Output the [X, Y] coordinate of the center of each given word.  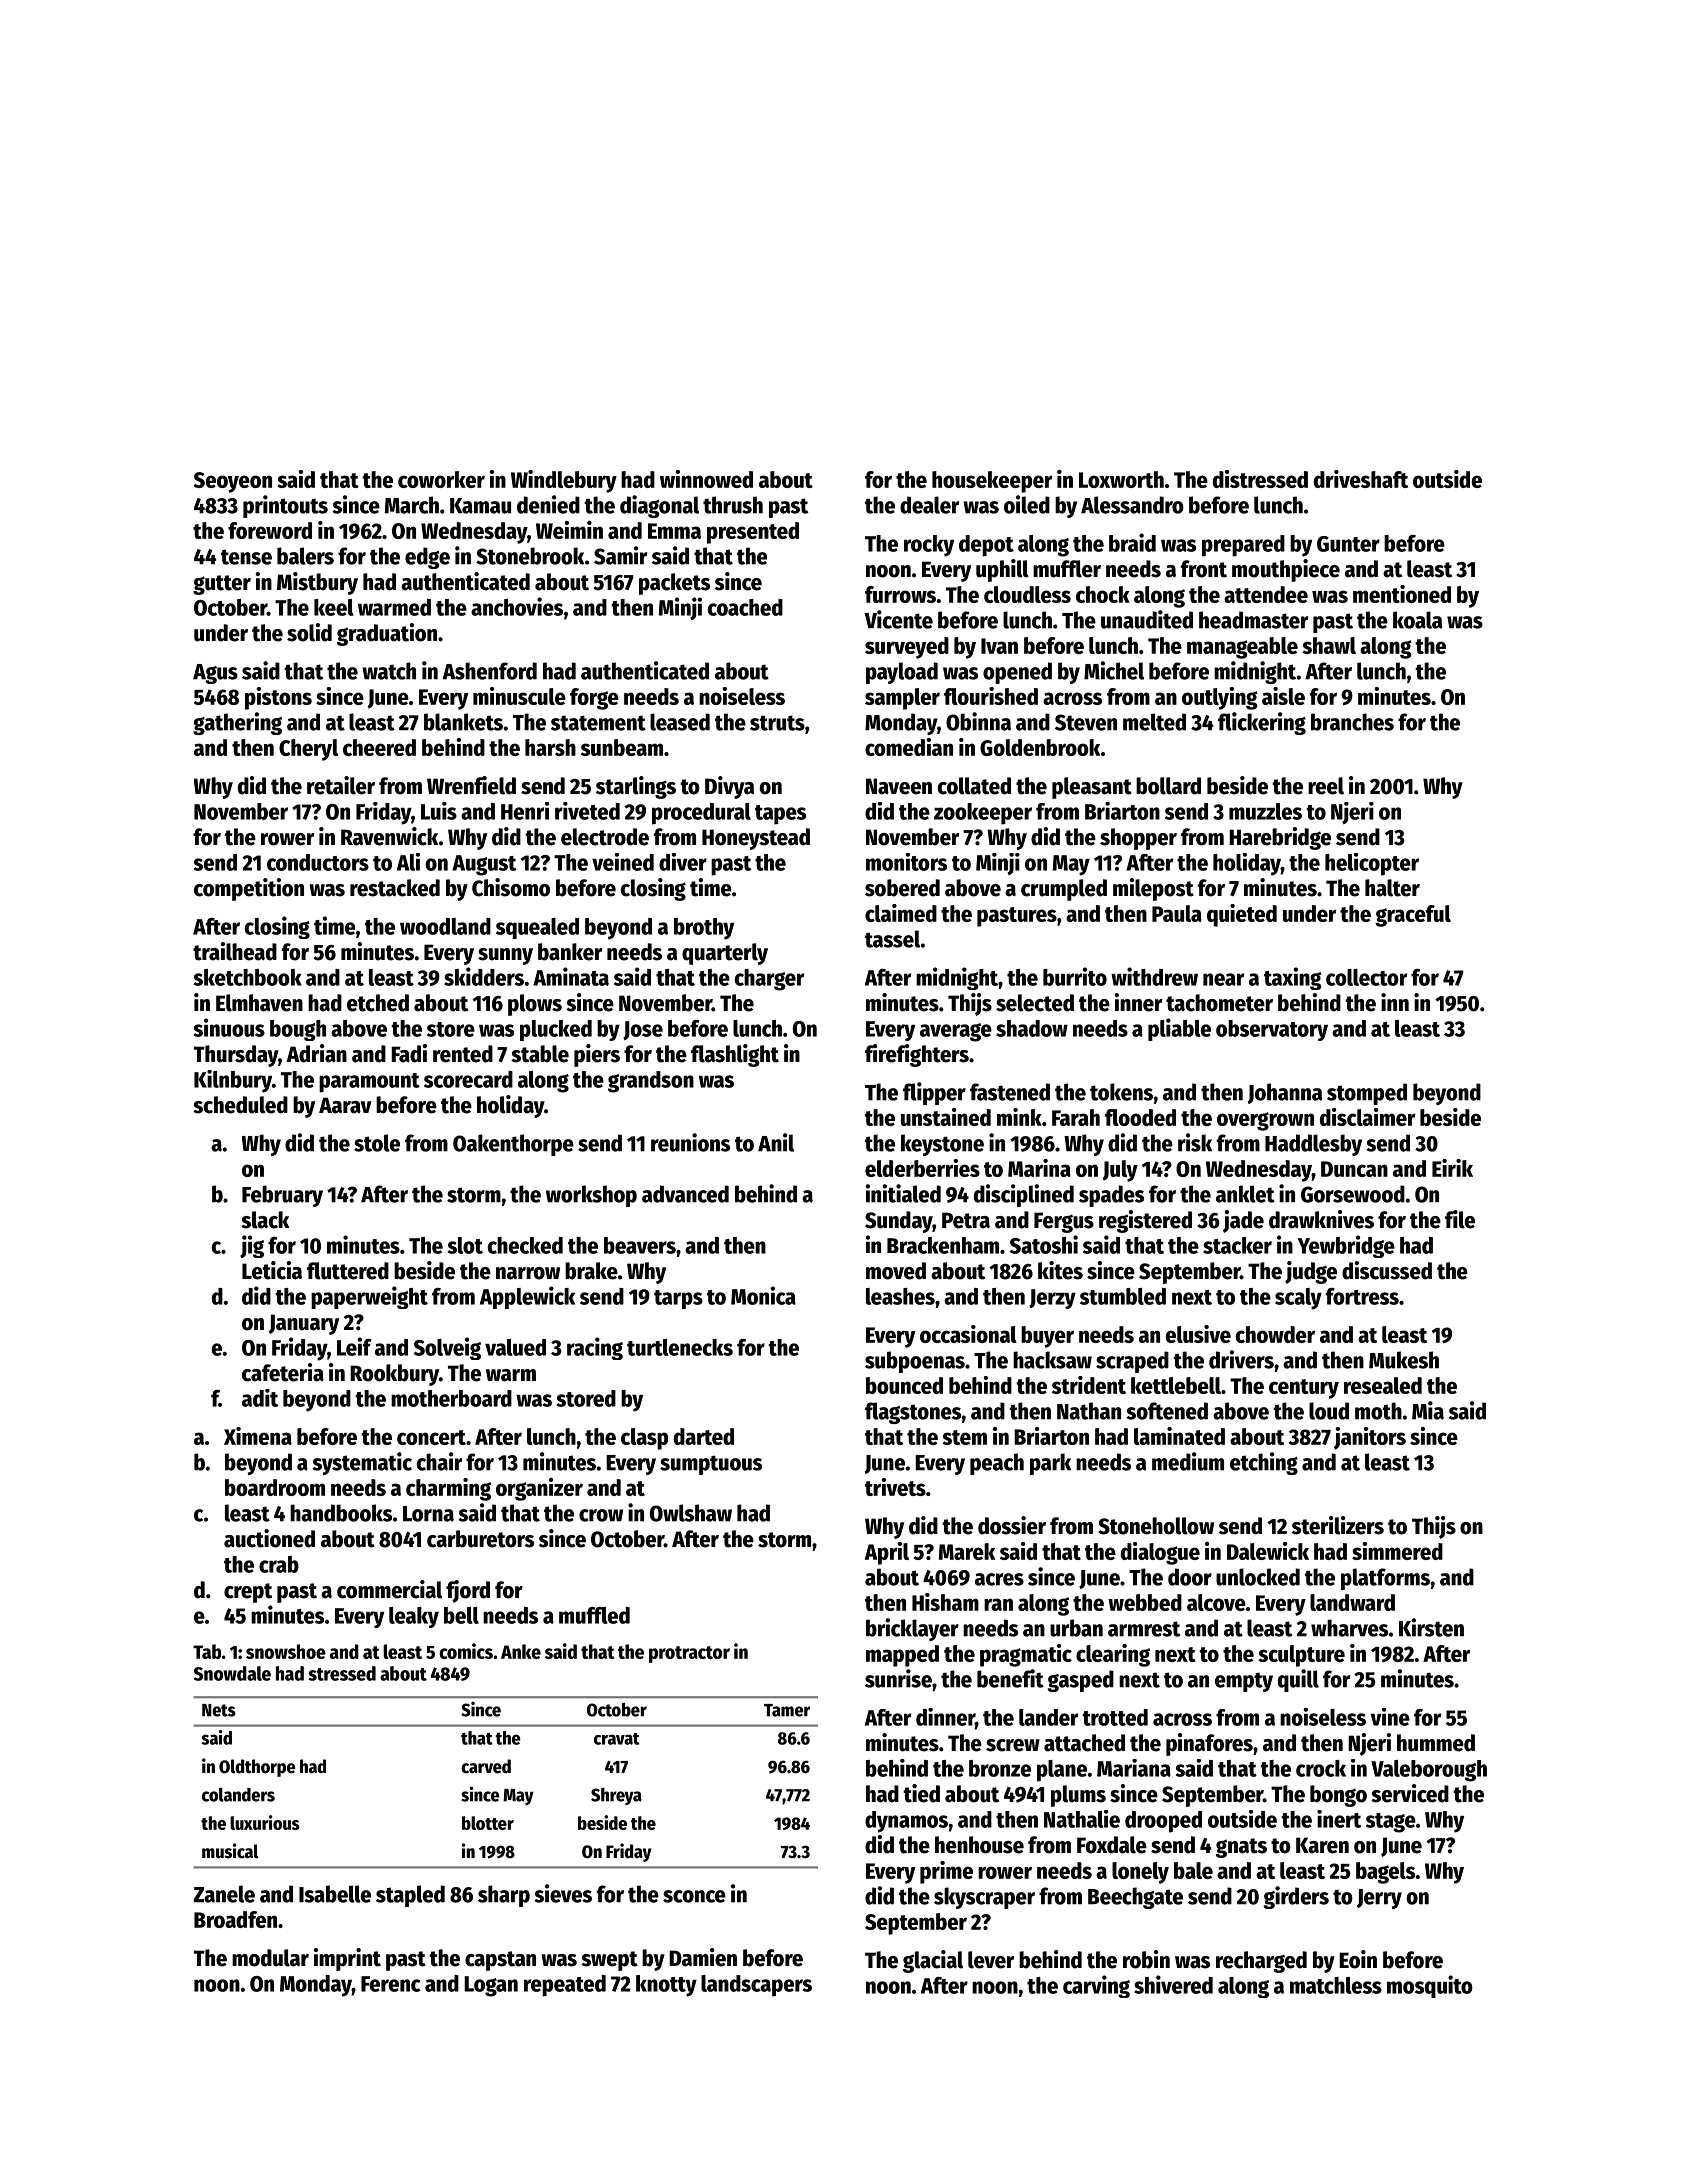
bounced [904, 1385]
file [1460, 1219]
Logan [491, 1986]
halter [1392, 888]
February [282, 1196]
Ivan [999, 646]
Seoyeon [233, 482]
